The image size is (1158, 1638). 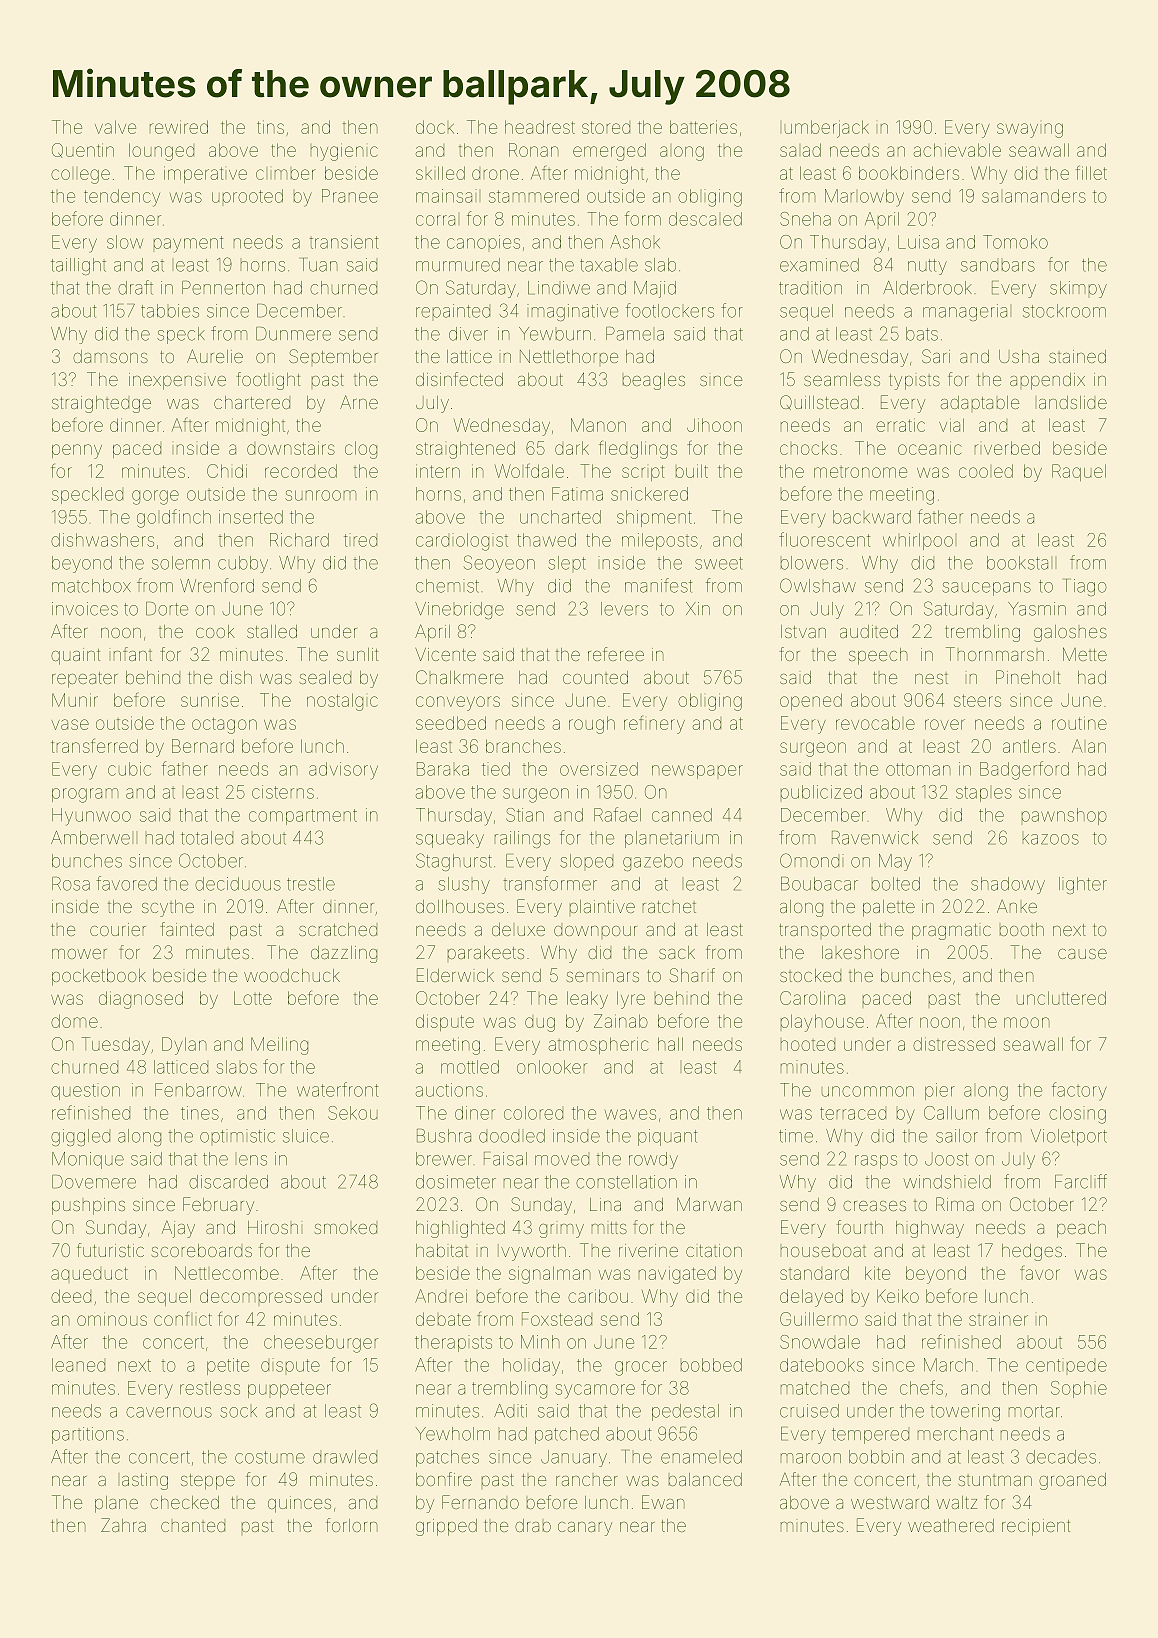 What do you see at coordinates (822, 1023) in the document?
I see `playhouse` at bounding box center [822, 1023].
